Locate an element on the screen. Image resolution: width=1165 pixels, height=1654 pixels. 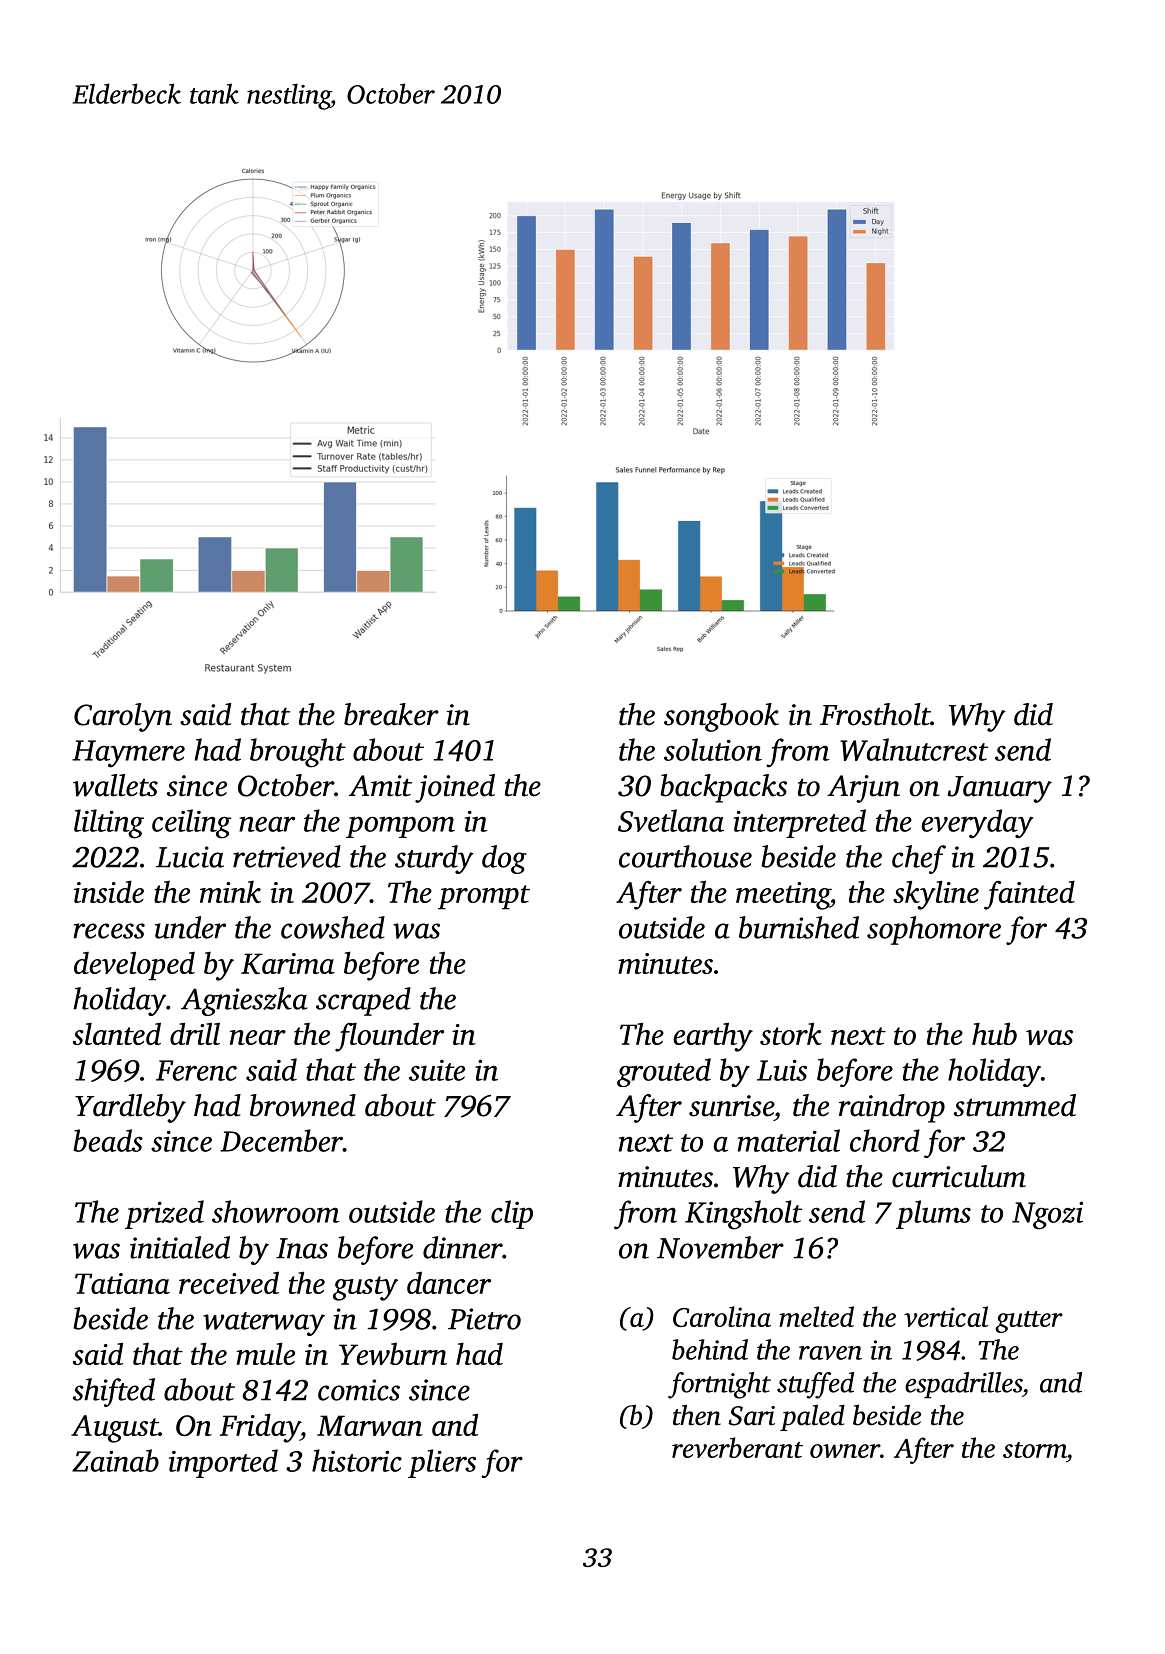
Frostholt is located at coordinates (875, 714).
